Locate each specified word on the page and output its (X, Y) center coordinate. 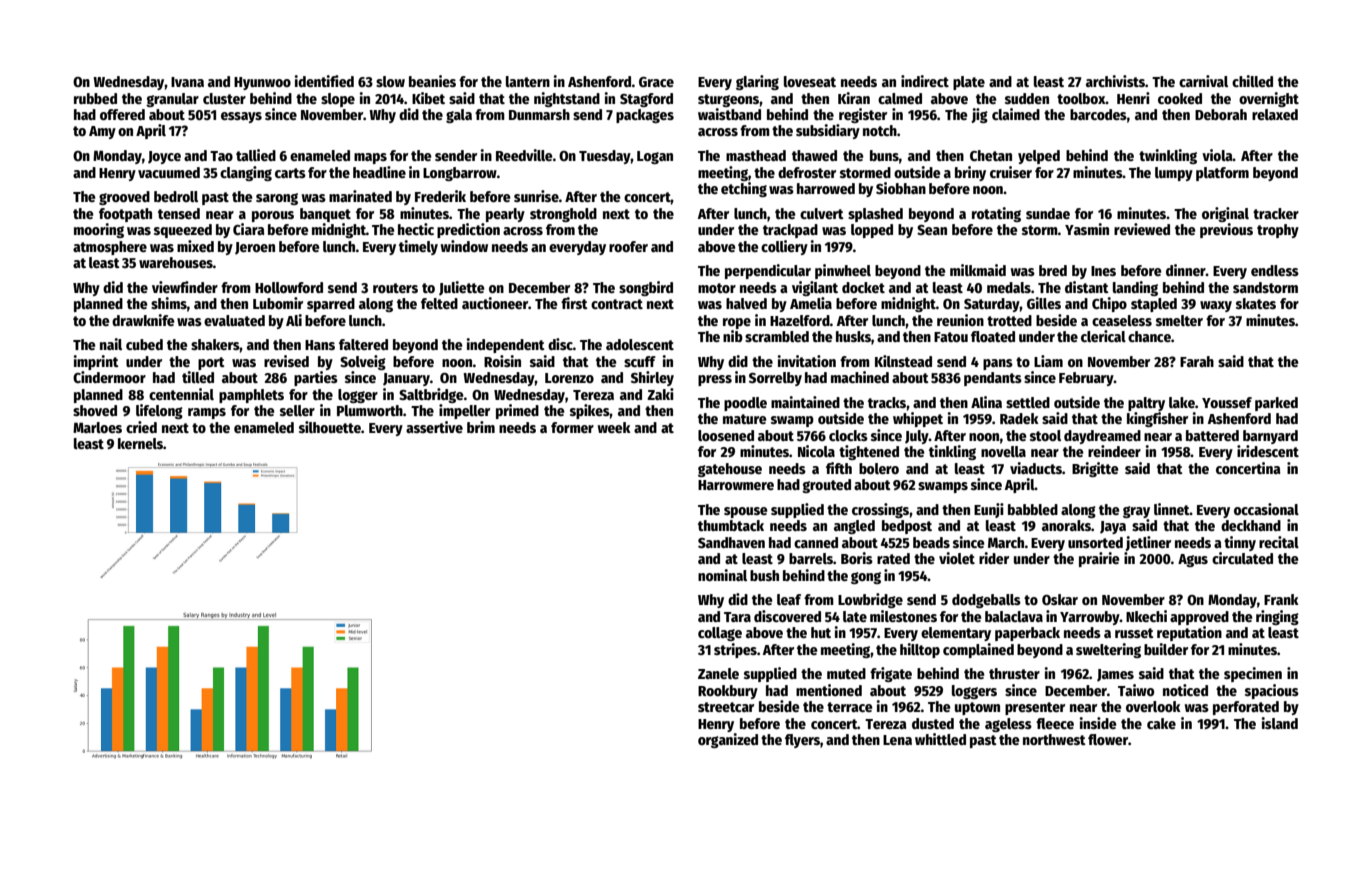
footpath (125, 215)
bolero (879, 468)
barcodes (1098, 114)
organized (728, 740)
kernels (140, 443)
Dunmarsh (539, 114)
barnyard (1270, 437)
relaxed (1275, 114)
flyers (802, 741)
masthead (756, 155)
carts (290, 173)
